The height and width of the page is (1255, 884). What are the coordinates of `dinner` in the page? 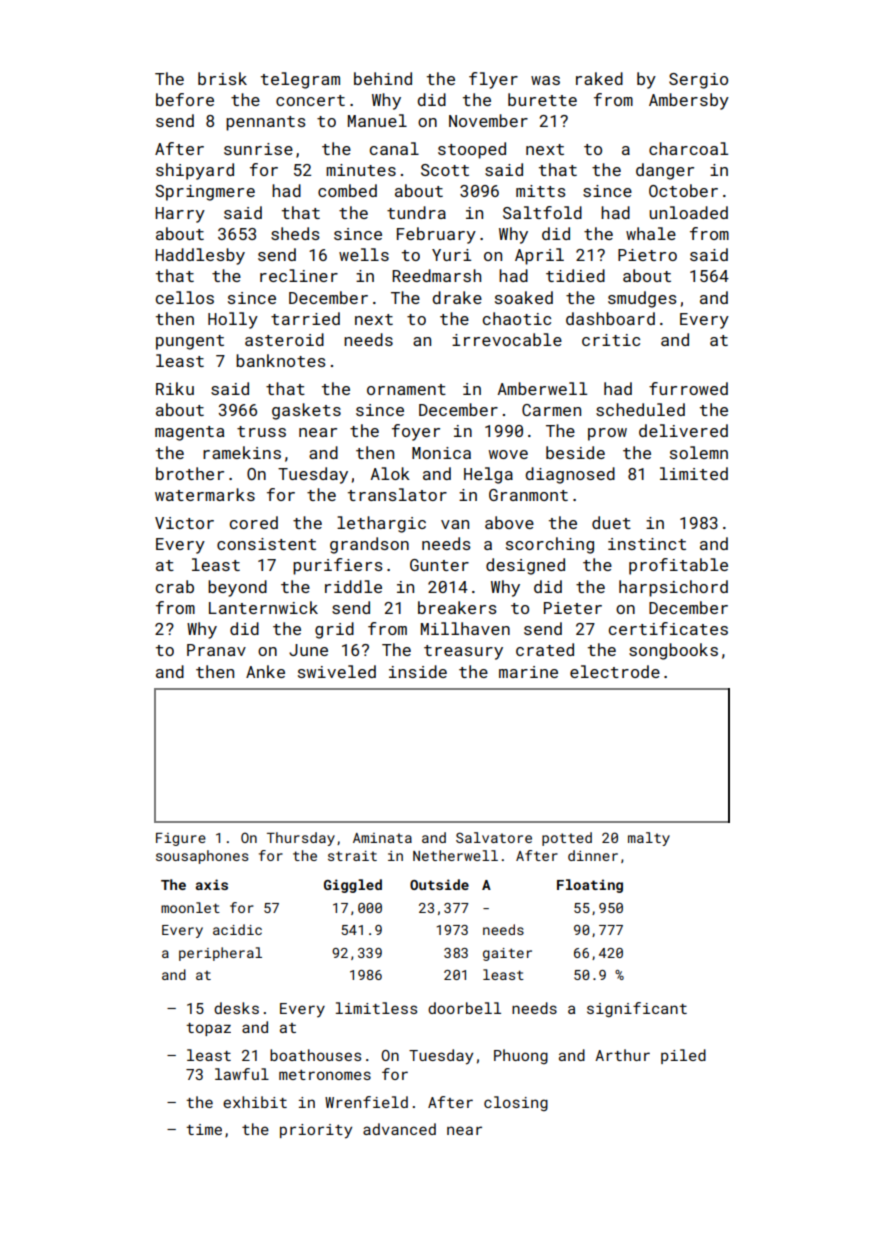 It's located at (593, 855).
